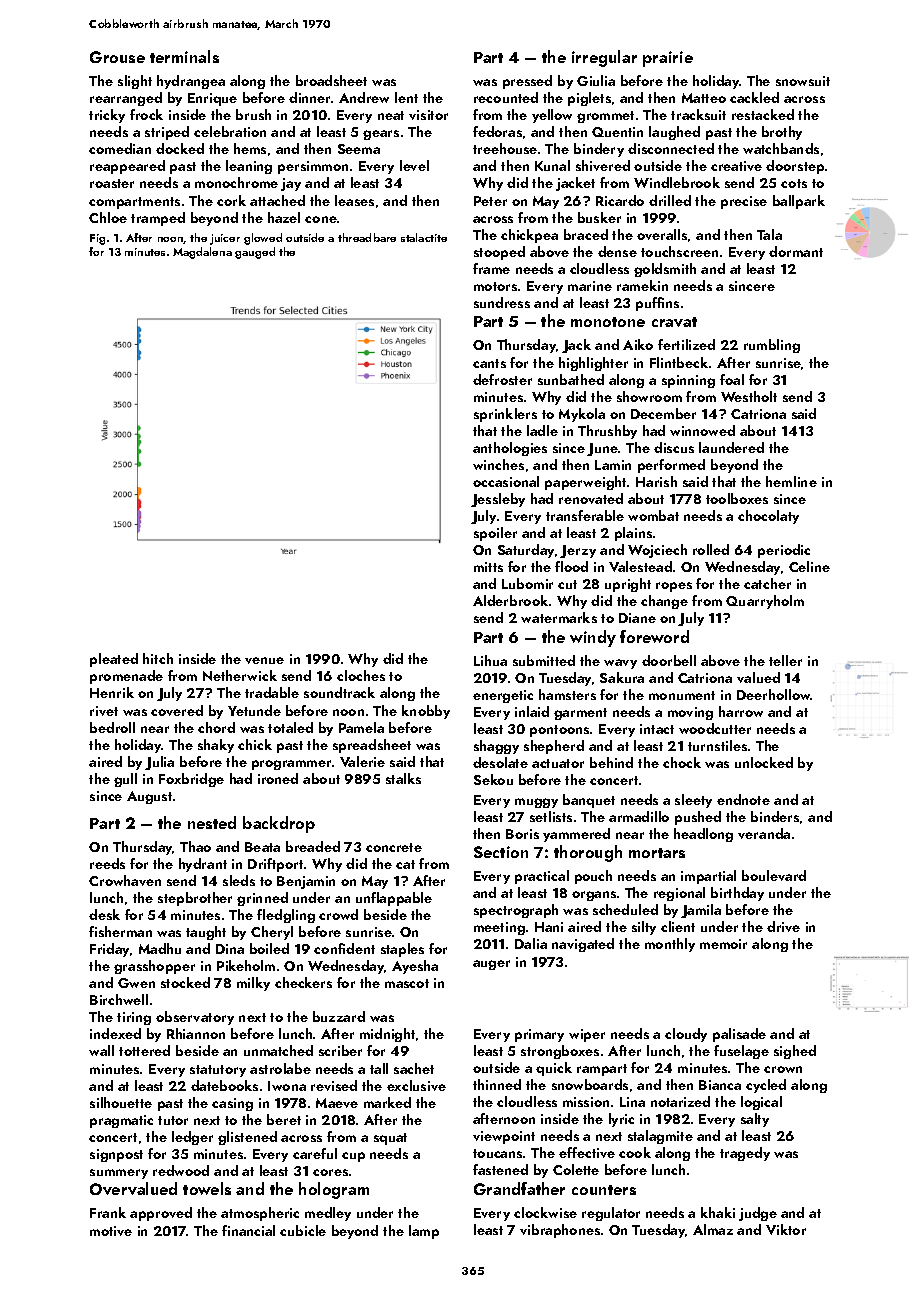  I want to click on ledger, so click(192, 1138).
